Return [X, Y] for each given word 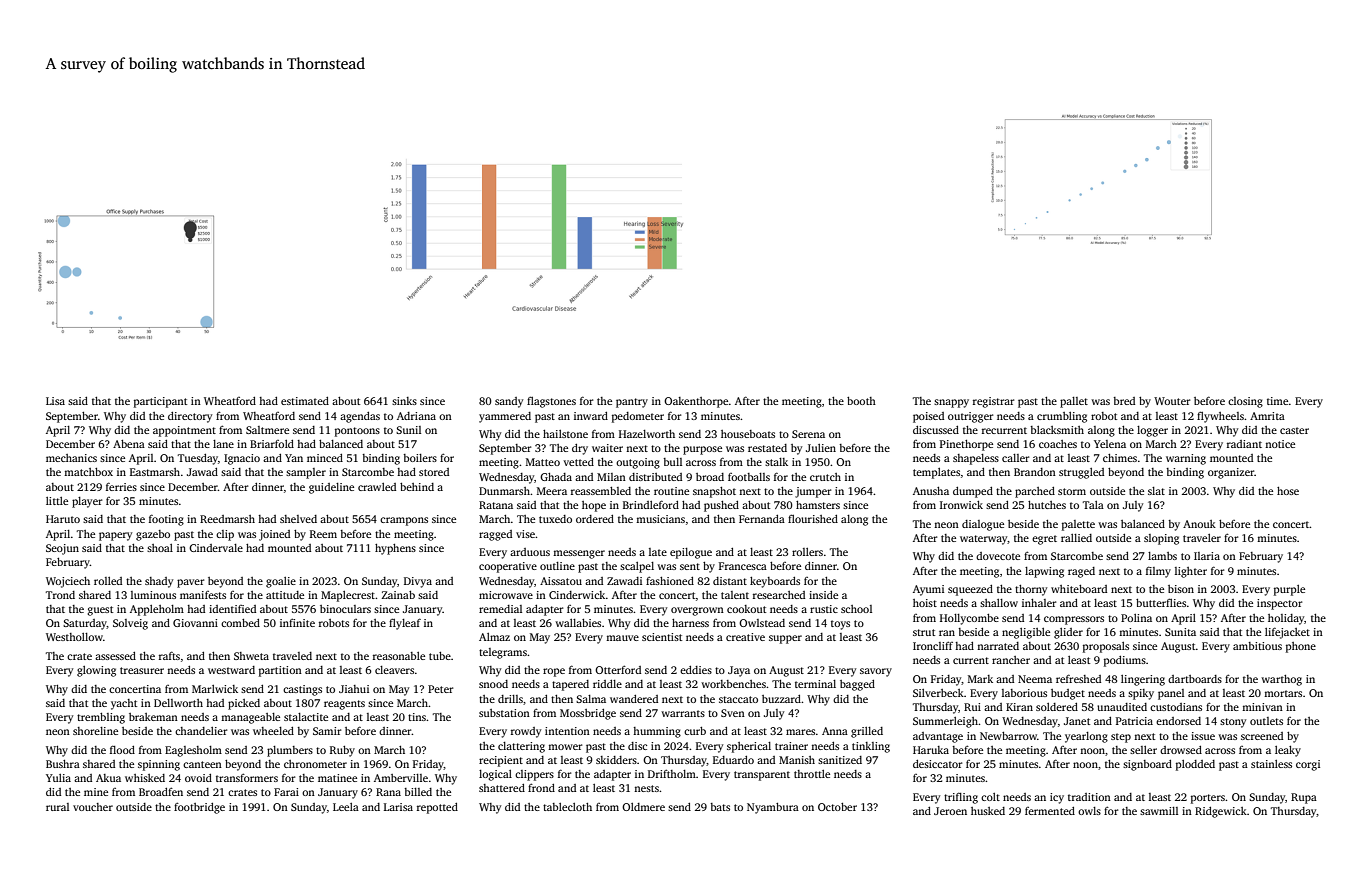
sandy [509, 402]
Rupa [1304, 798]
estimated [305, 401]
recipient [501, 761]
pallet [1074, 402]
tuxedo [555, 519]
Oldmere [643, 807]
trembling [101, 718]
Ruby [342, 751]
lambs [1162, 556]
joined [274, 535]
